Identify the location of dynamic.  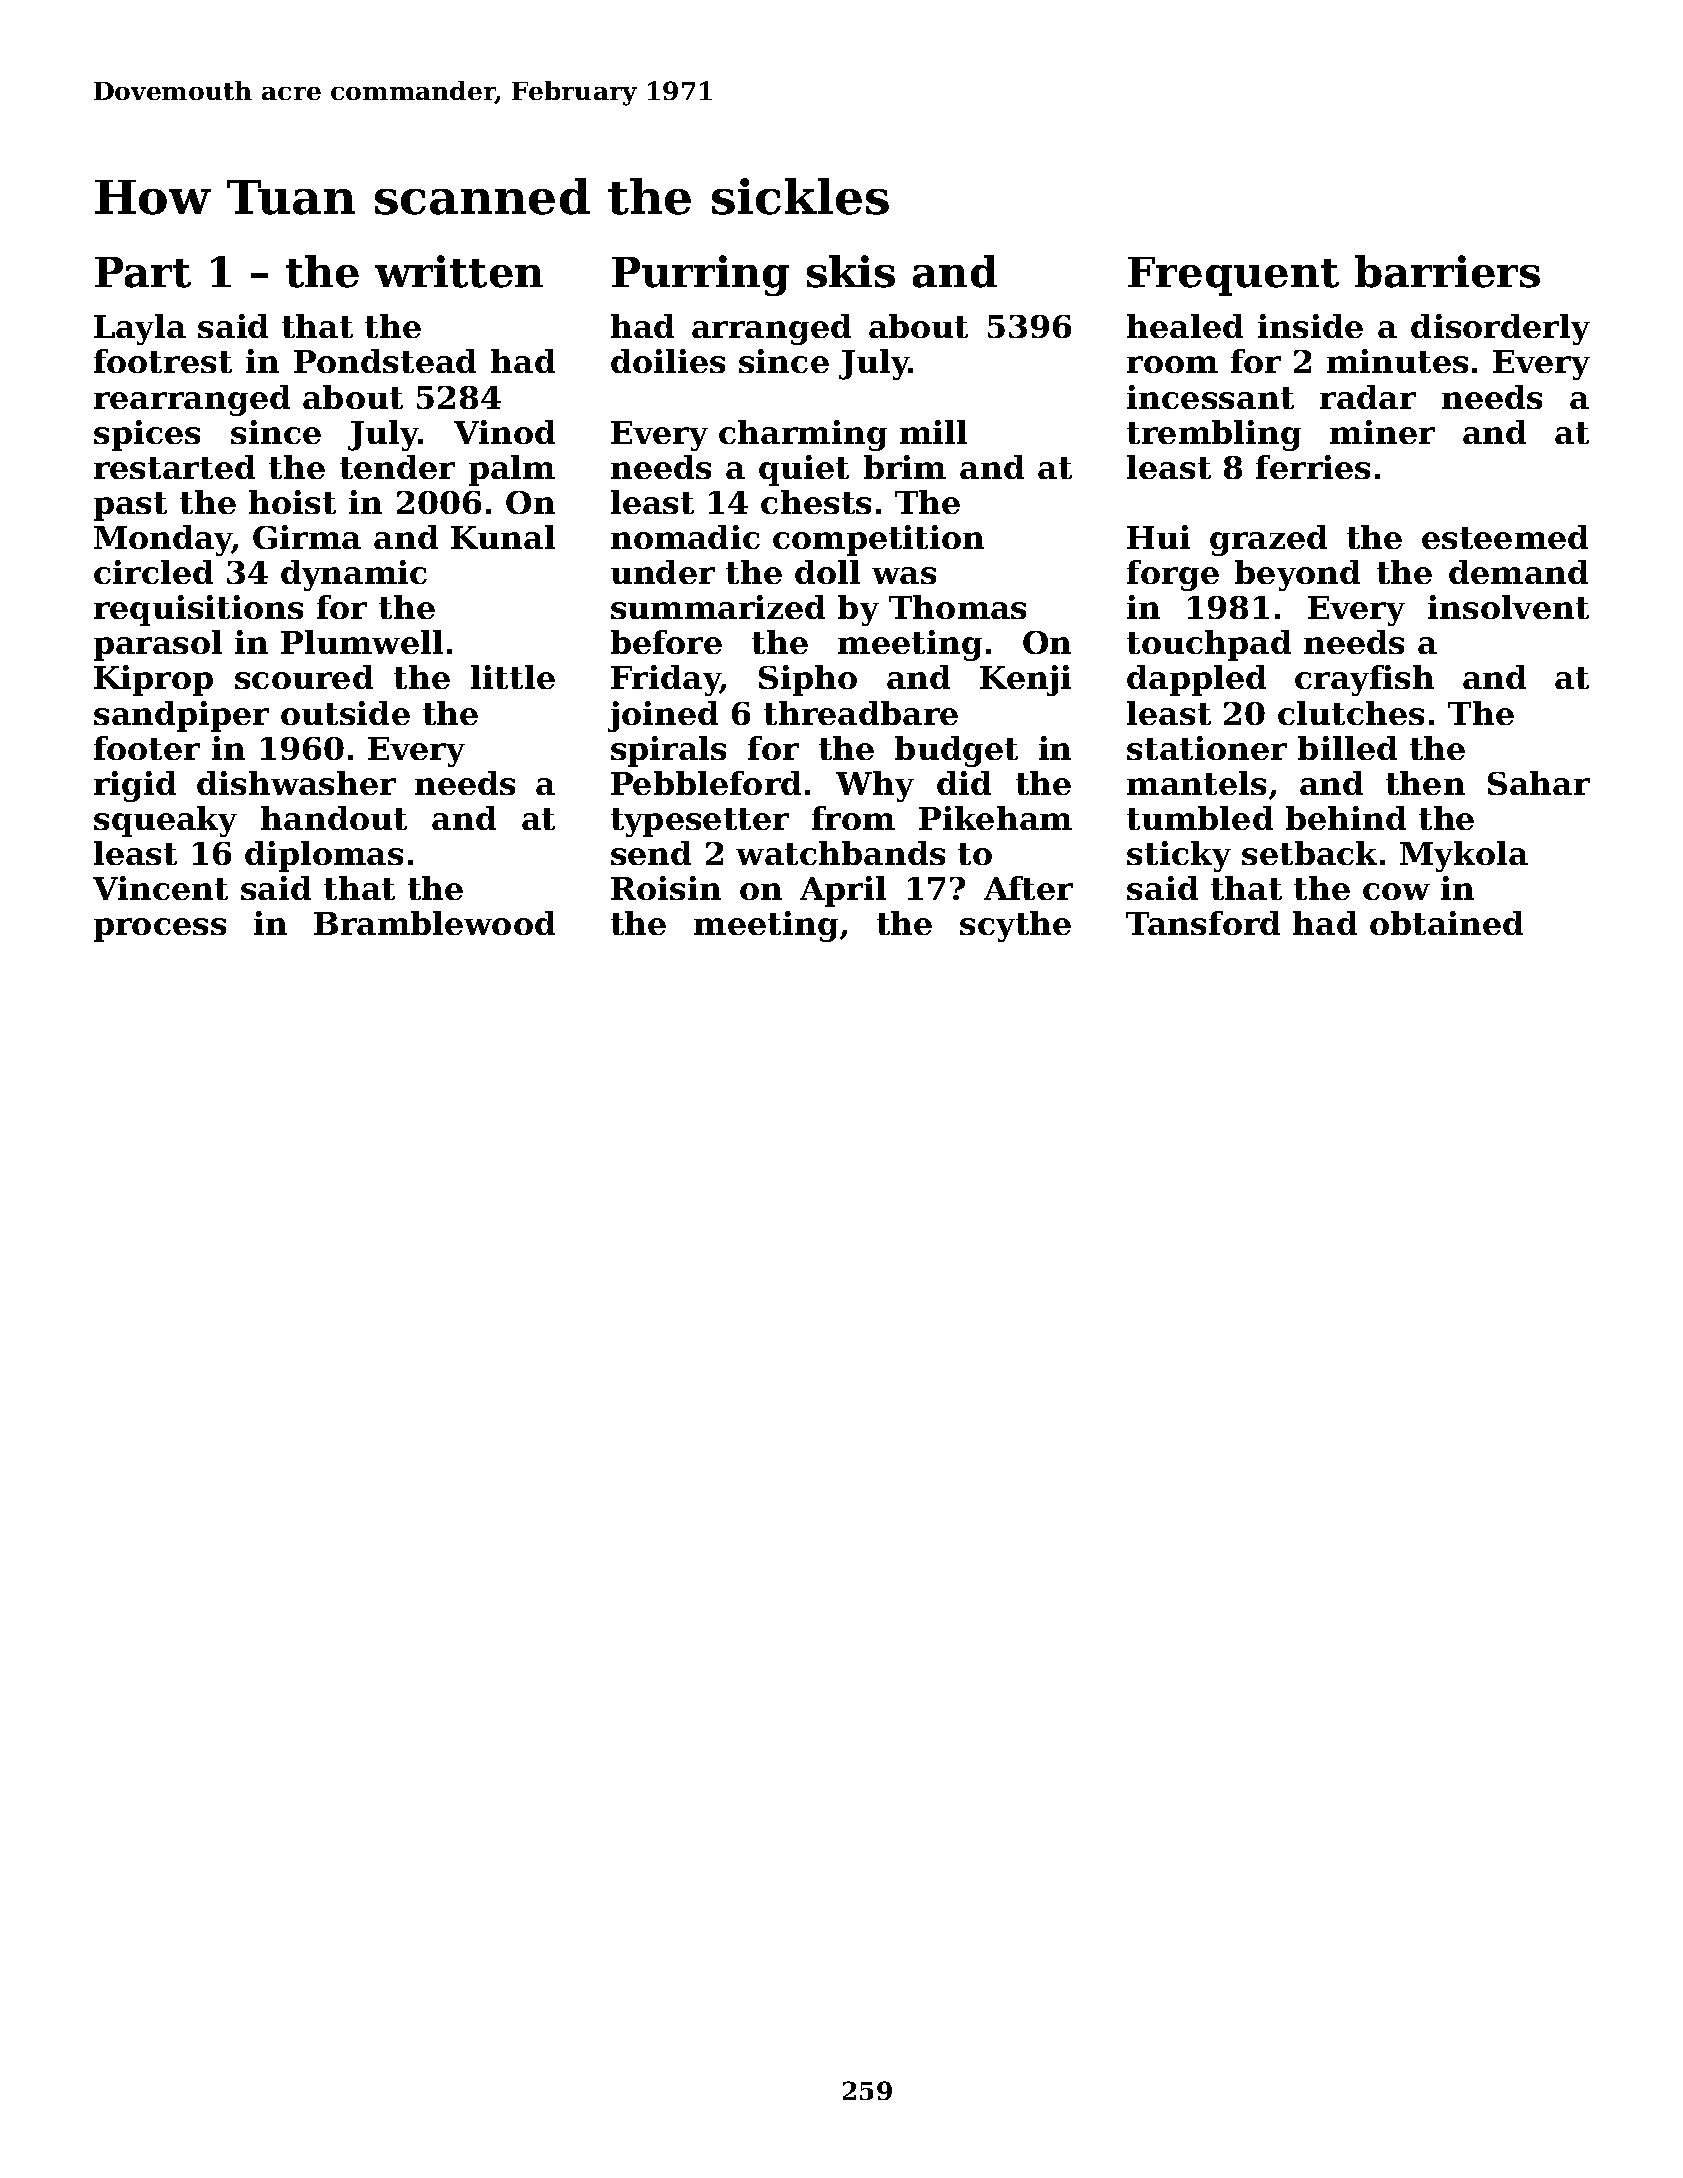
(354, 575).
